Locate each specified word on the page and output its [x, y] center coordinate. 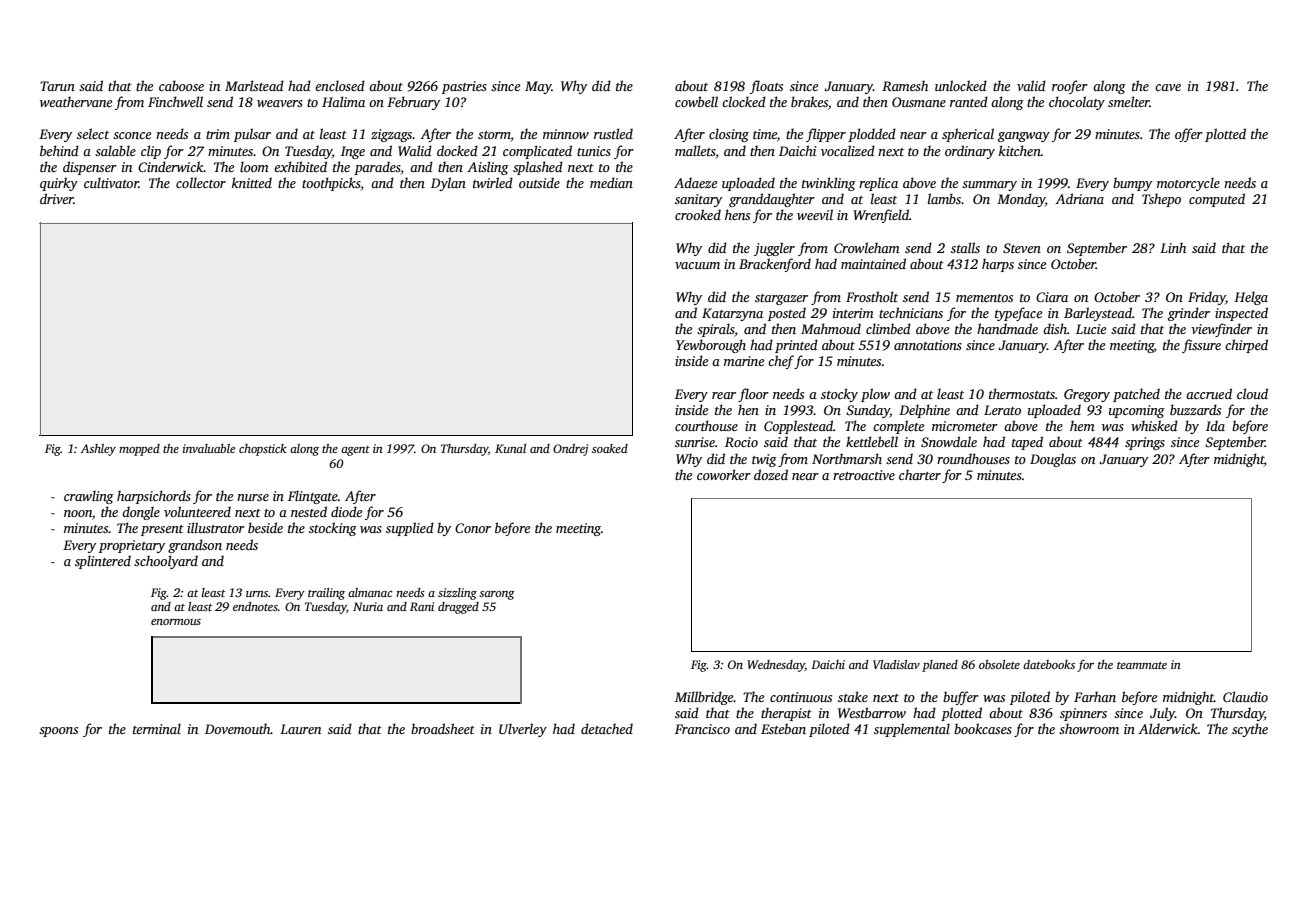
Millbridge [704, 698]
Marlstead [254, 85]
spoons [58, 732]
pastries [464, 87]
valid [1031, 85]
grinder [1189, 314]
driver [57, 198]
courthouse [706, 425]
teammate [1142, 665]
